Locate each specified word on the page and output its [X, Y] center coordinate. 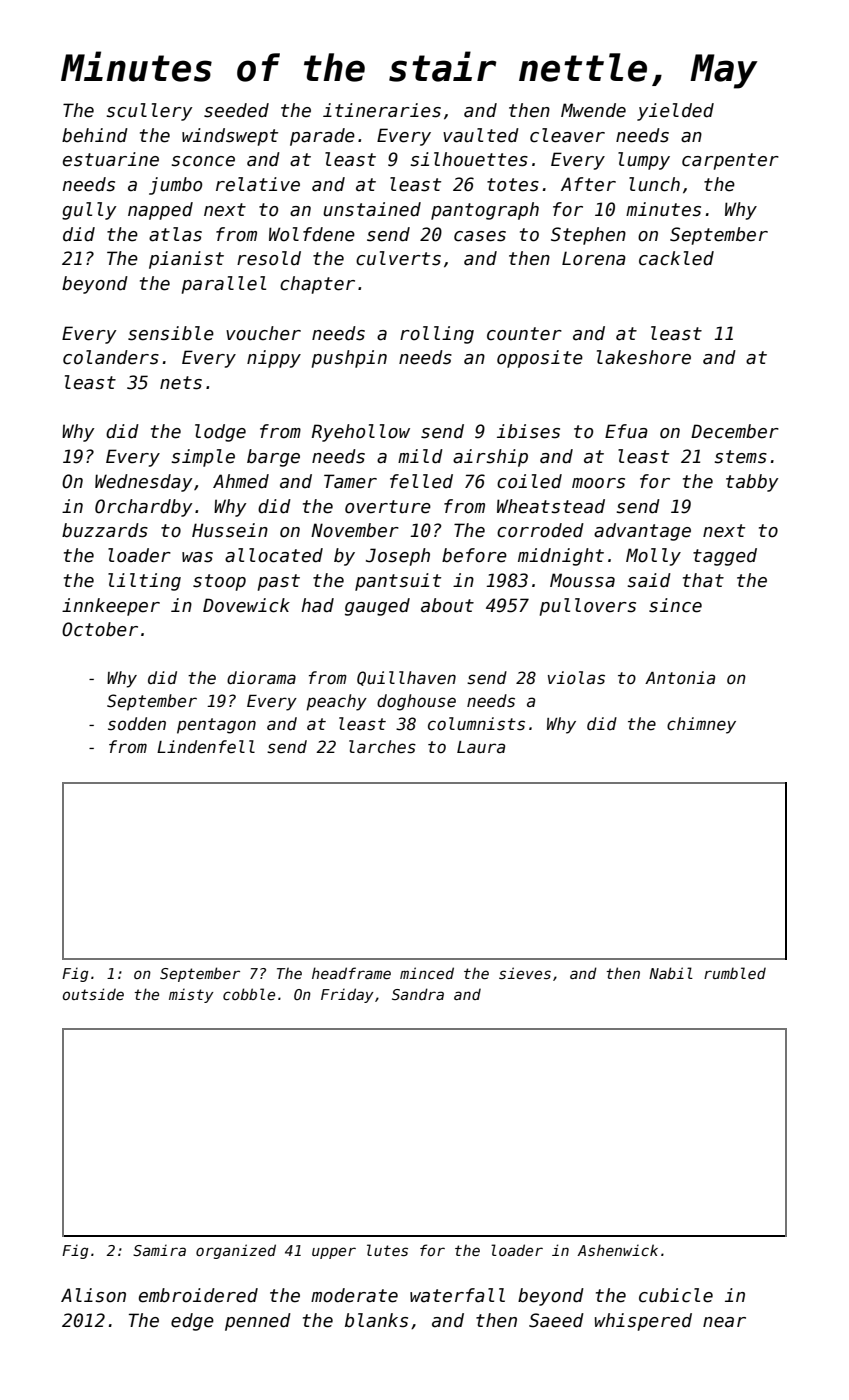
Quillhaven [406, 678]
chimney [701, 725]
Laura [481, 747]
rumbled [735, 973]
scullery [149, 112]
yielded [675, 112]
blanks [376, 1320]
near [724, 1322]
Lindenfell [206, 747]
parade [322, 137]
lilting [144, 582]
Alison [93, 1295]
